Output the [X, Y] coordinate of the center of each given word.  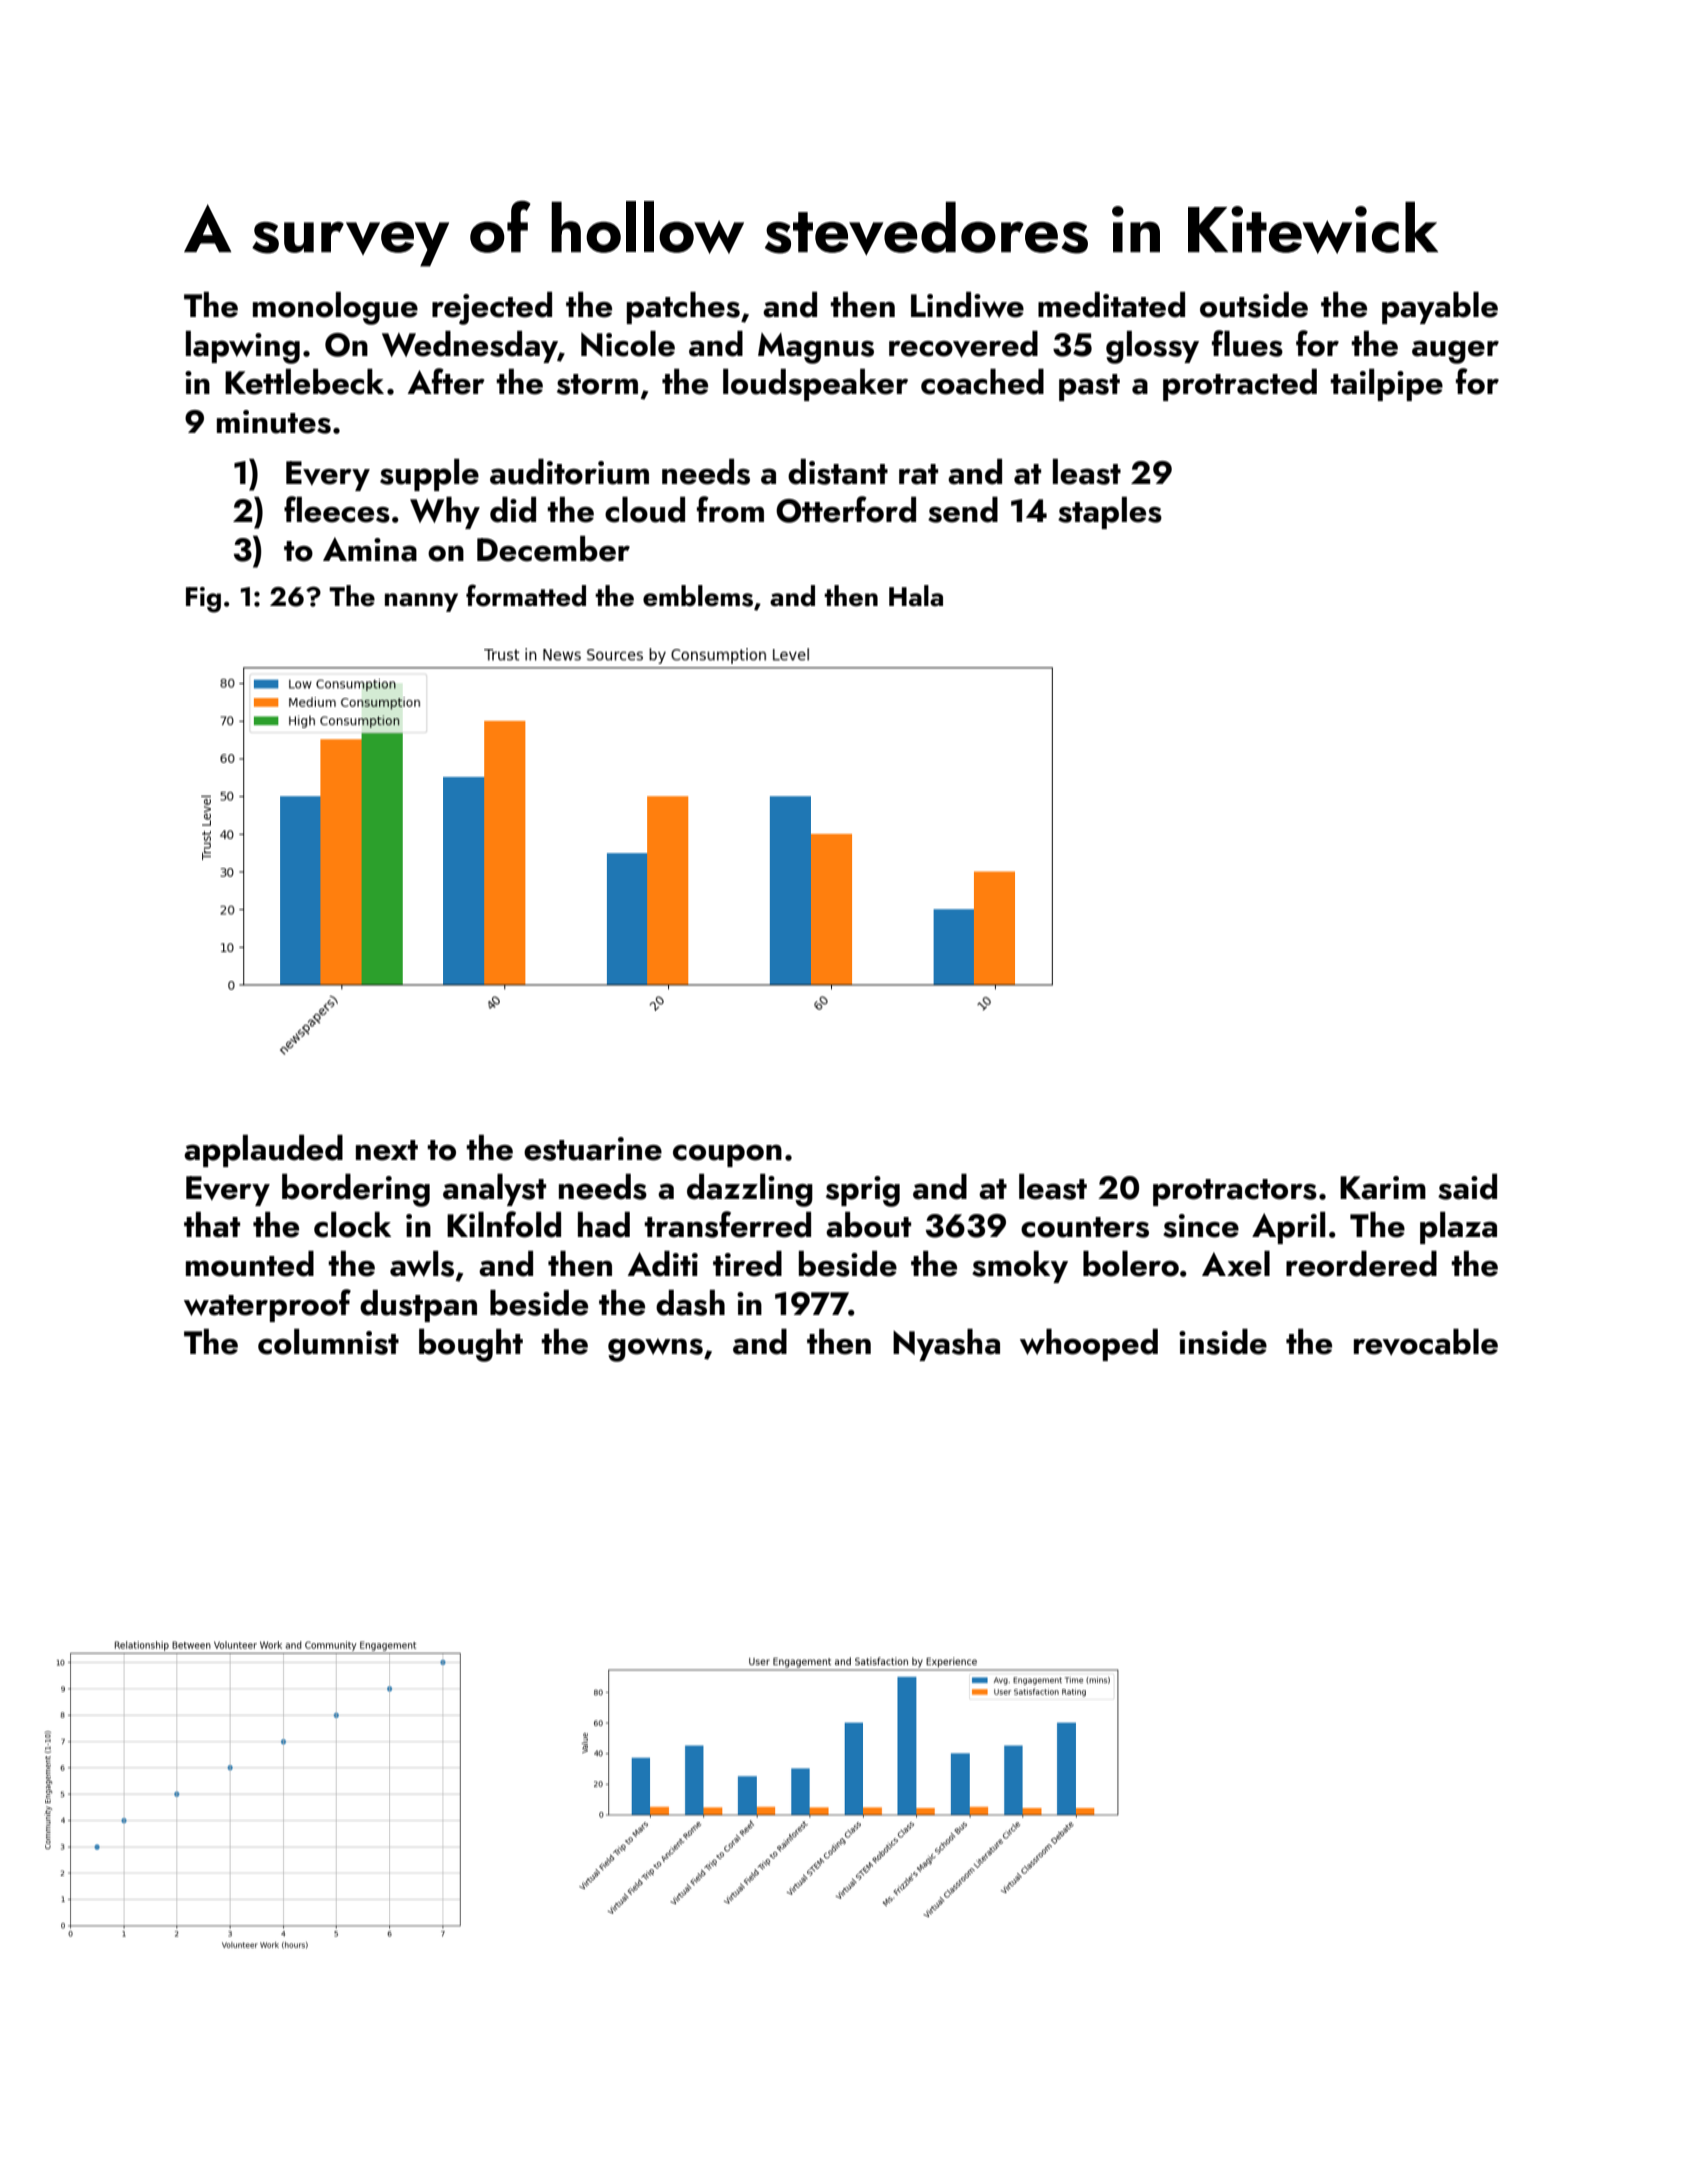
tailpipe [1386, 385]
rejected [492, 308]
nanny [421, 602]
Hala [916, 596]
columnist [328, 1342]
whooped [1089, 1345]
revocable [1426, 1342]
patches [683, 308]
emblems [698, 596]
